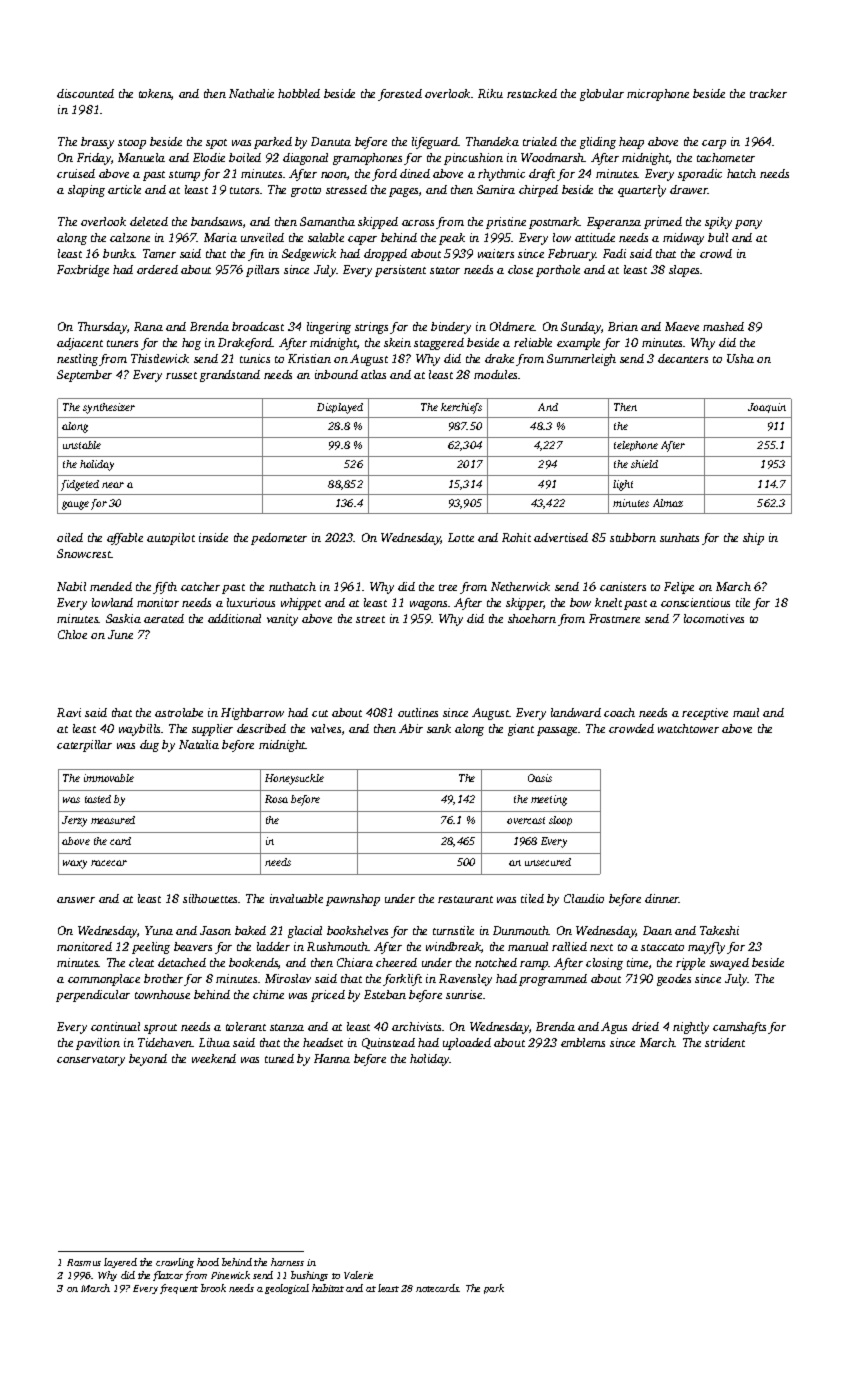 The image size is (849, 1400). What do you see at coordinates (467, 1044) in the document?
I see `uploaded` at bounding box center [467, 1044].
